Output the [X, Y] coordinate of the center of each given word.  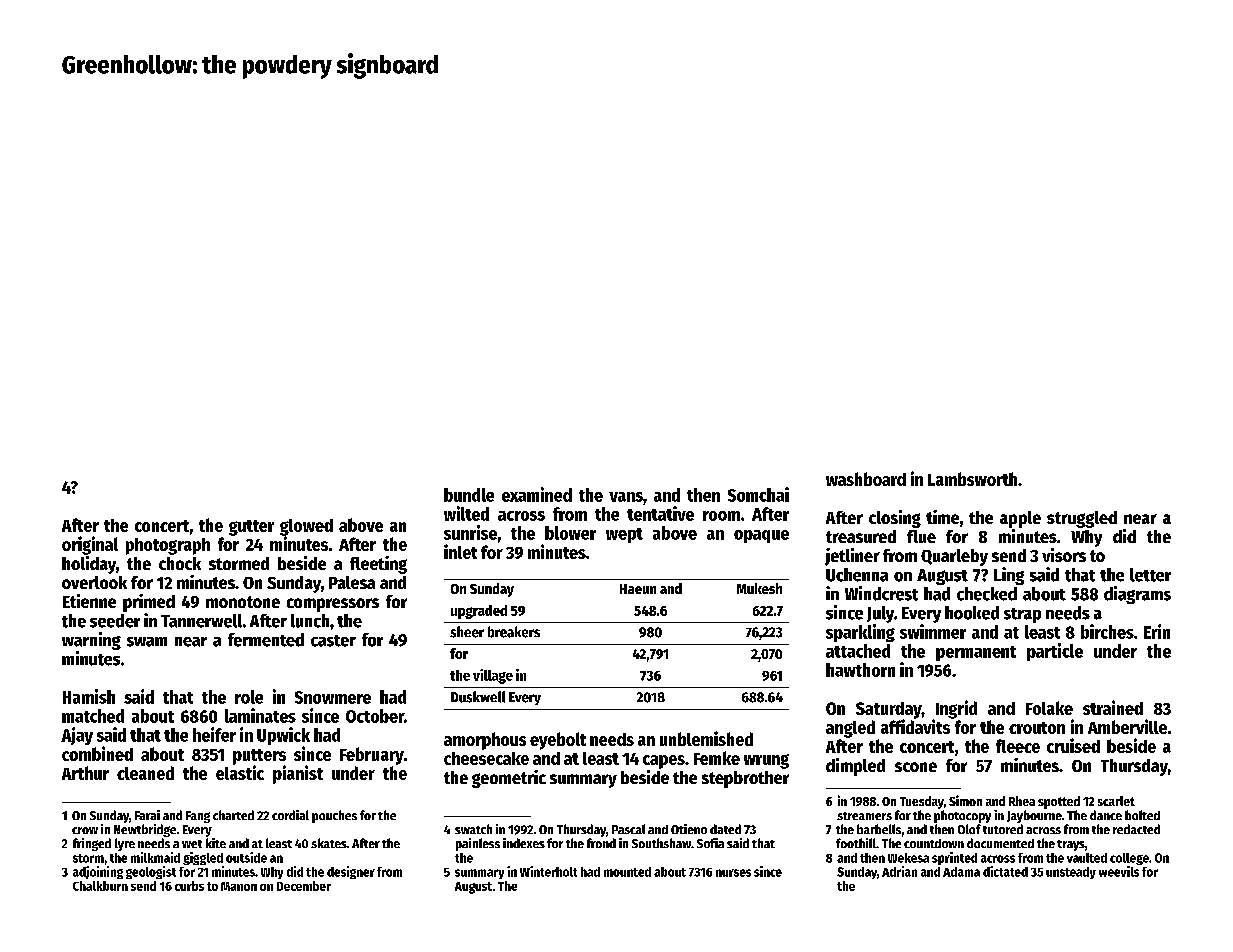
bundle [469, 495]
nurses [733, 873]
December [304, 886]
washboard [866, 479]
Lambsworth [972, 479]
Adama [961, 872]
